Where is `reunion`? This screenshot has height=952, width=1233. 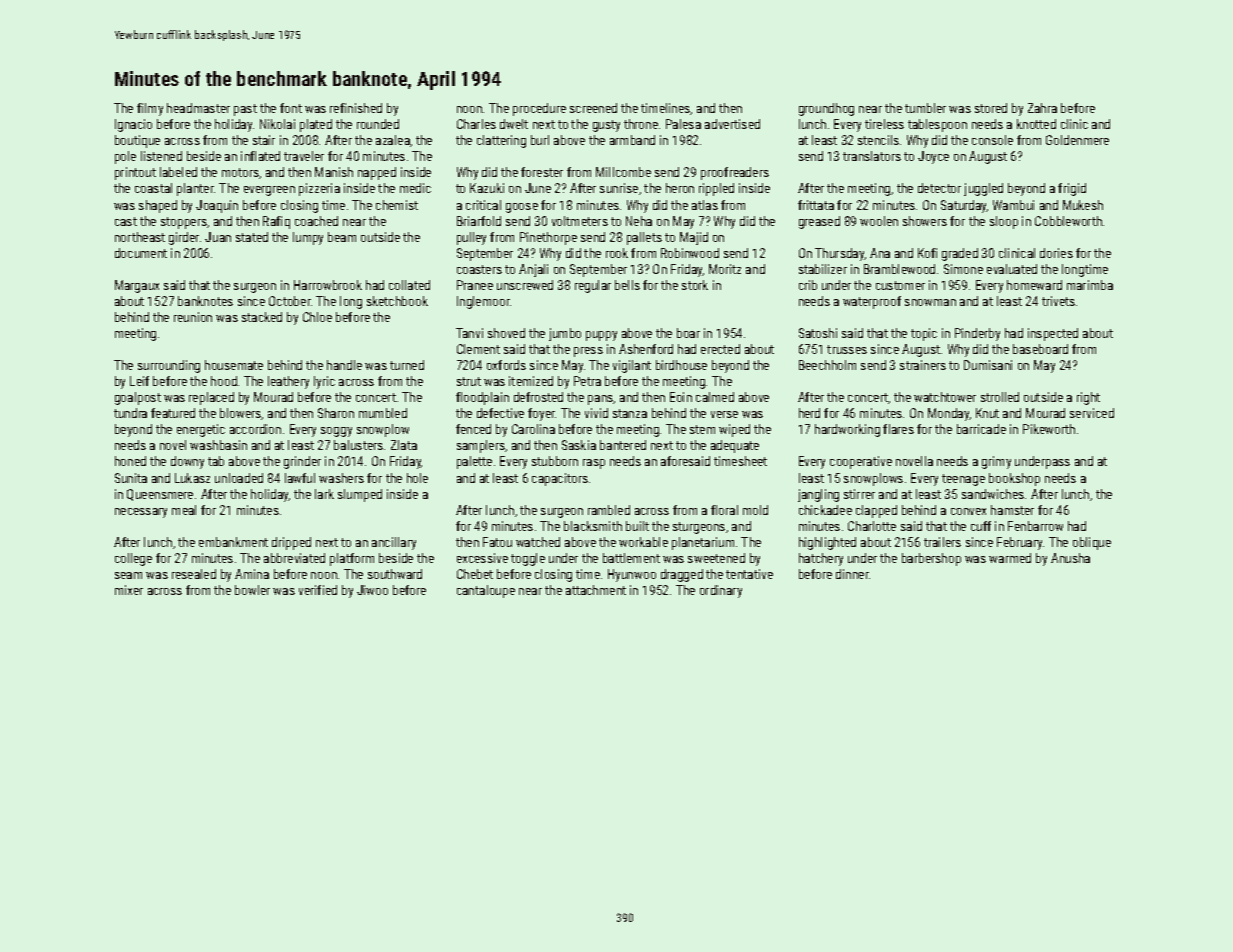
reunion is located at coordinates (193, 317).
